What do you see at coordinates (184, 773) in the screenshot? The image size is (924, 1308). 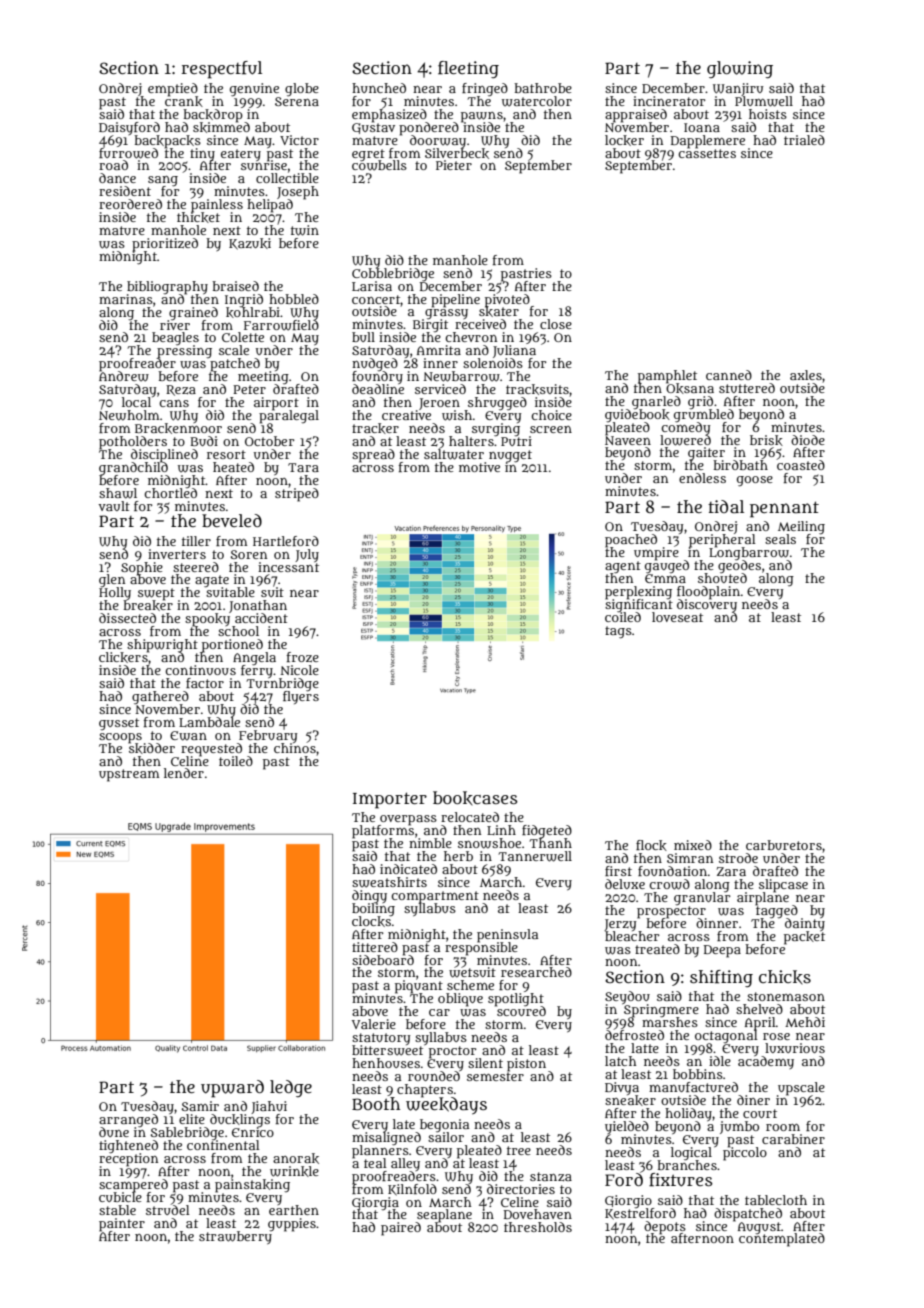 I see `lender` at bounding box center [184, 773].
